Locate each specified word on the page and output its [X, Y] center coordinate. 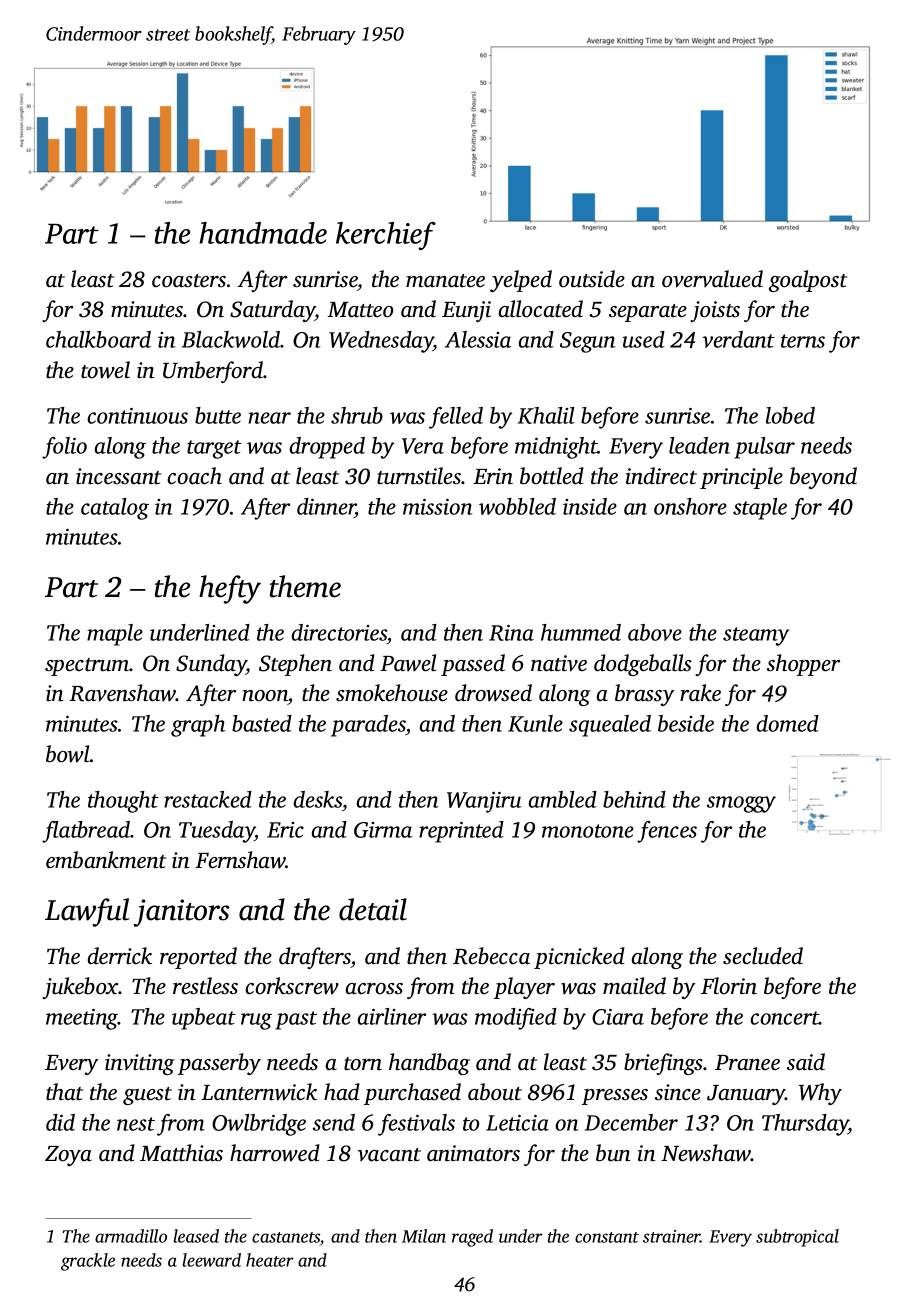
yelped [521, 281]
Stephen [295, 665]
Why [820, 1094]
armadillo [131, 1236]
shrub [357, 415]
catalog [115, 509]
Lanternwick [259, 1092]
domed [787, 723]
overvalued [712, 279]
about [495, 1092]
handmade [263, 233]
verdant [738, 339]
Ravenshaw [122, 693]
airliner [391, 1016]
